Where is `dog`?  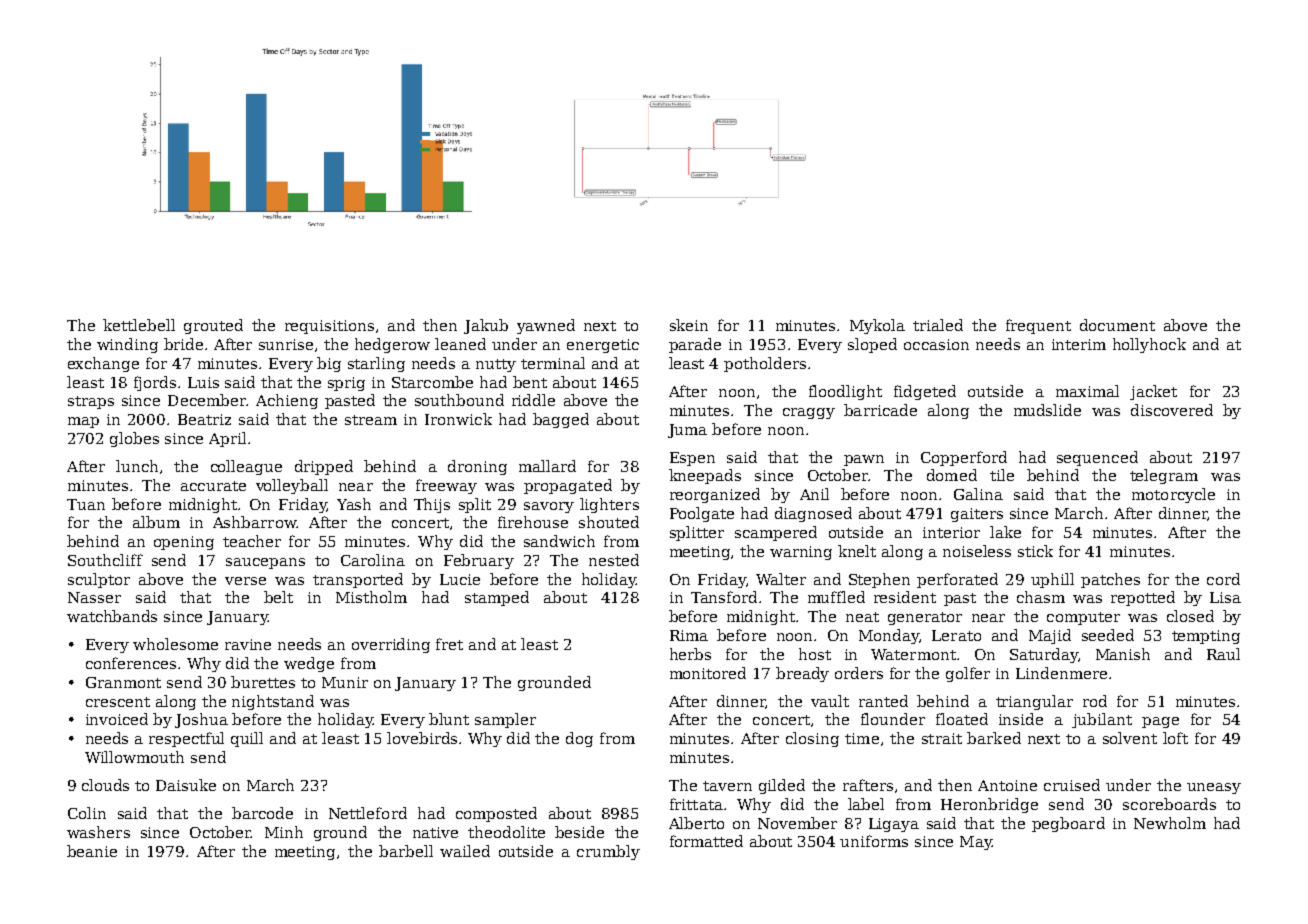
dog is located at coordinates (579, 739).
